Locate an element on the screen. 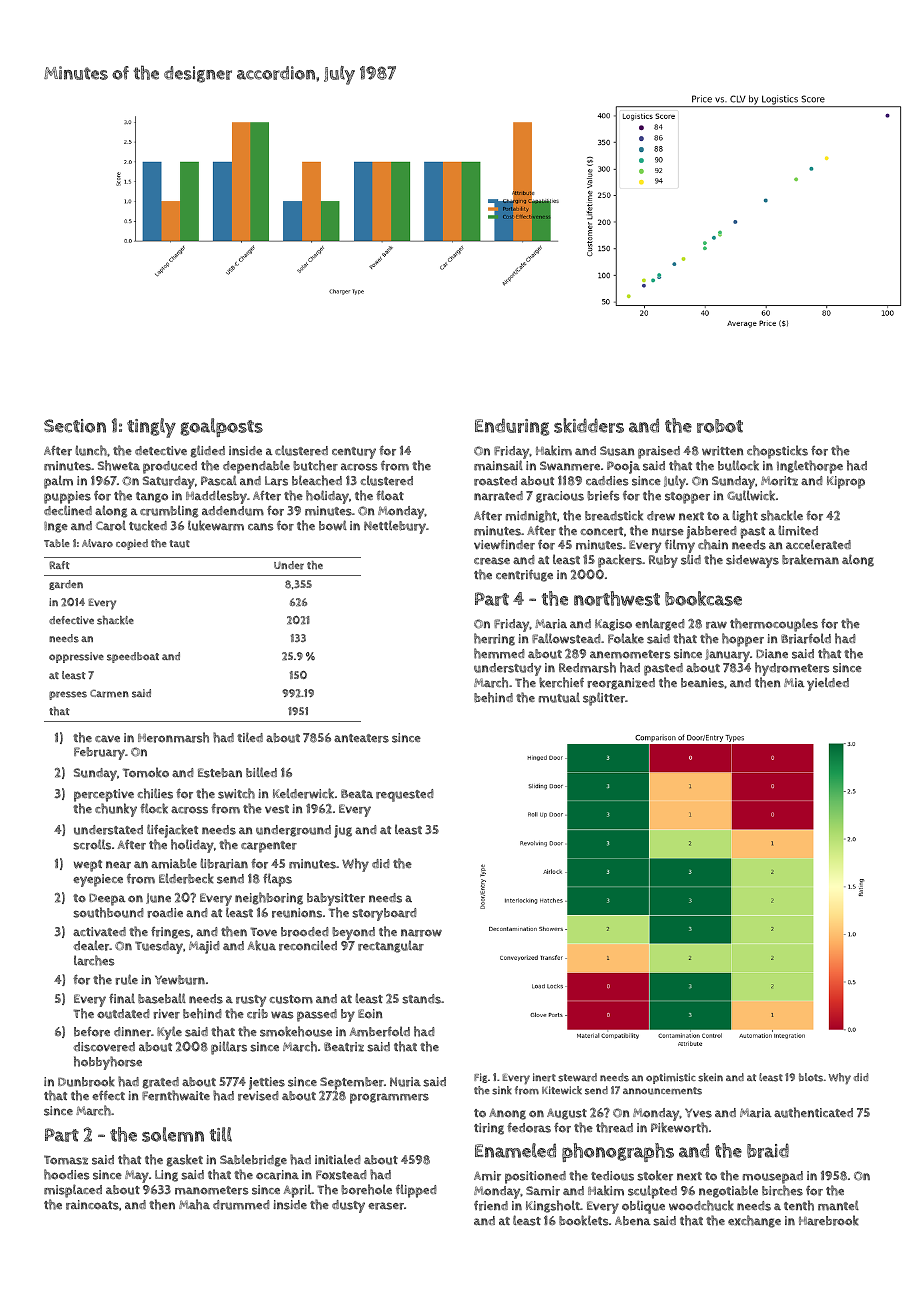  exchange is located at coordinates (754, 1221).
